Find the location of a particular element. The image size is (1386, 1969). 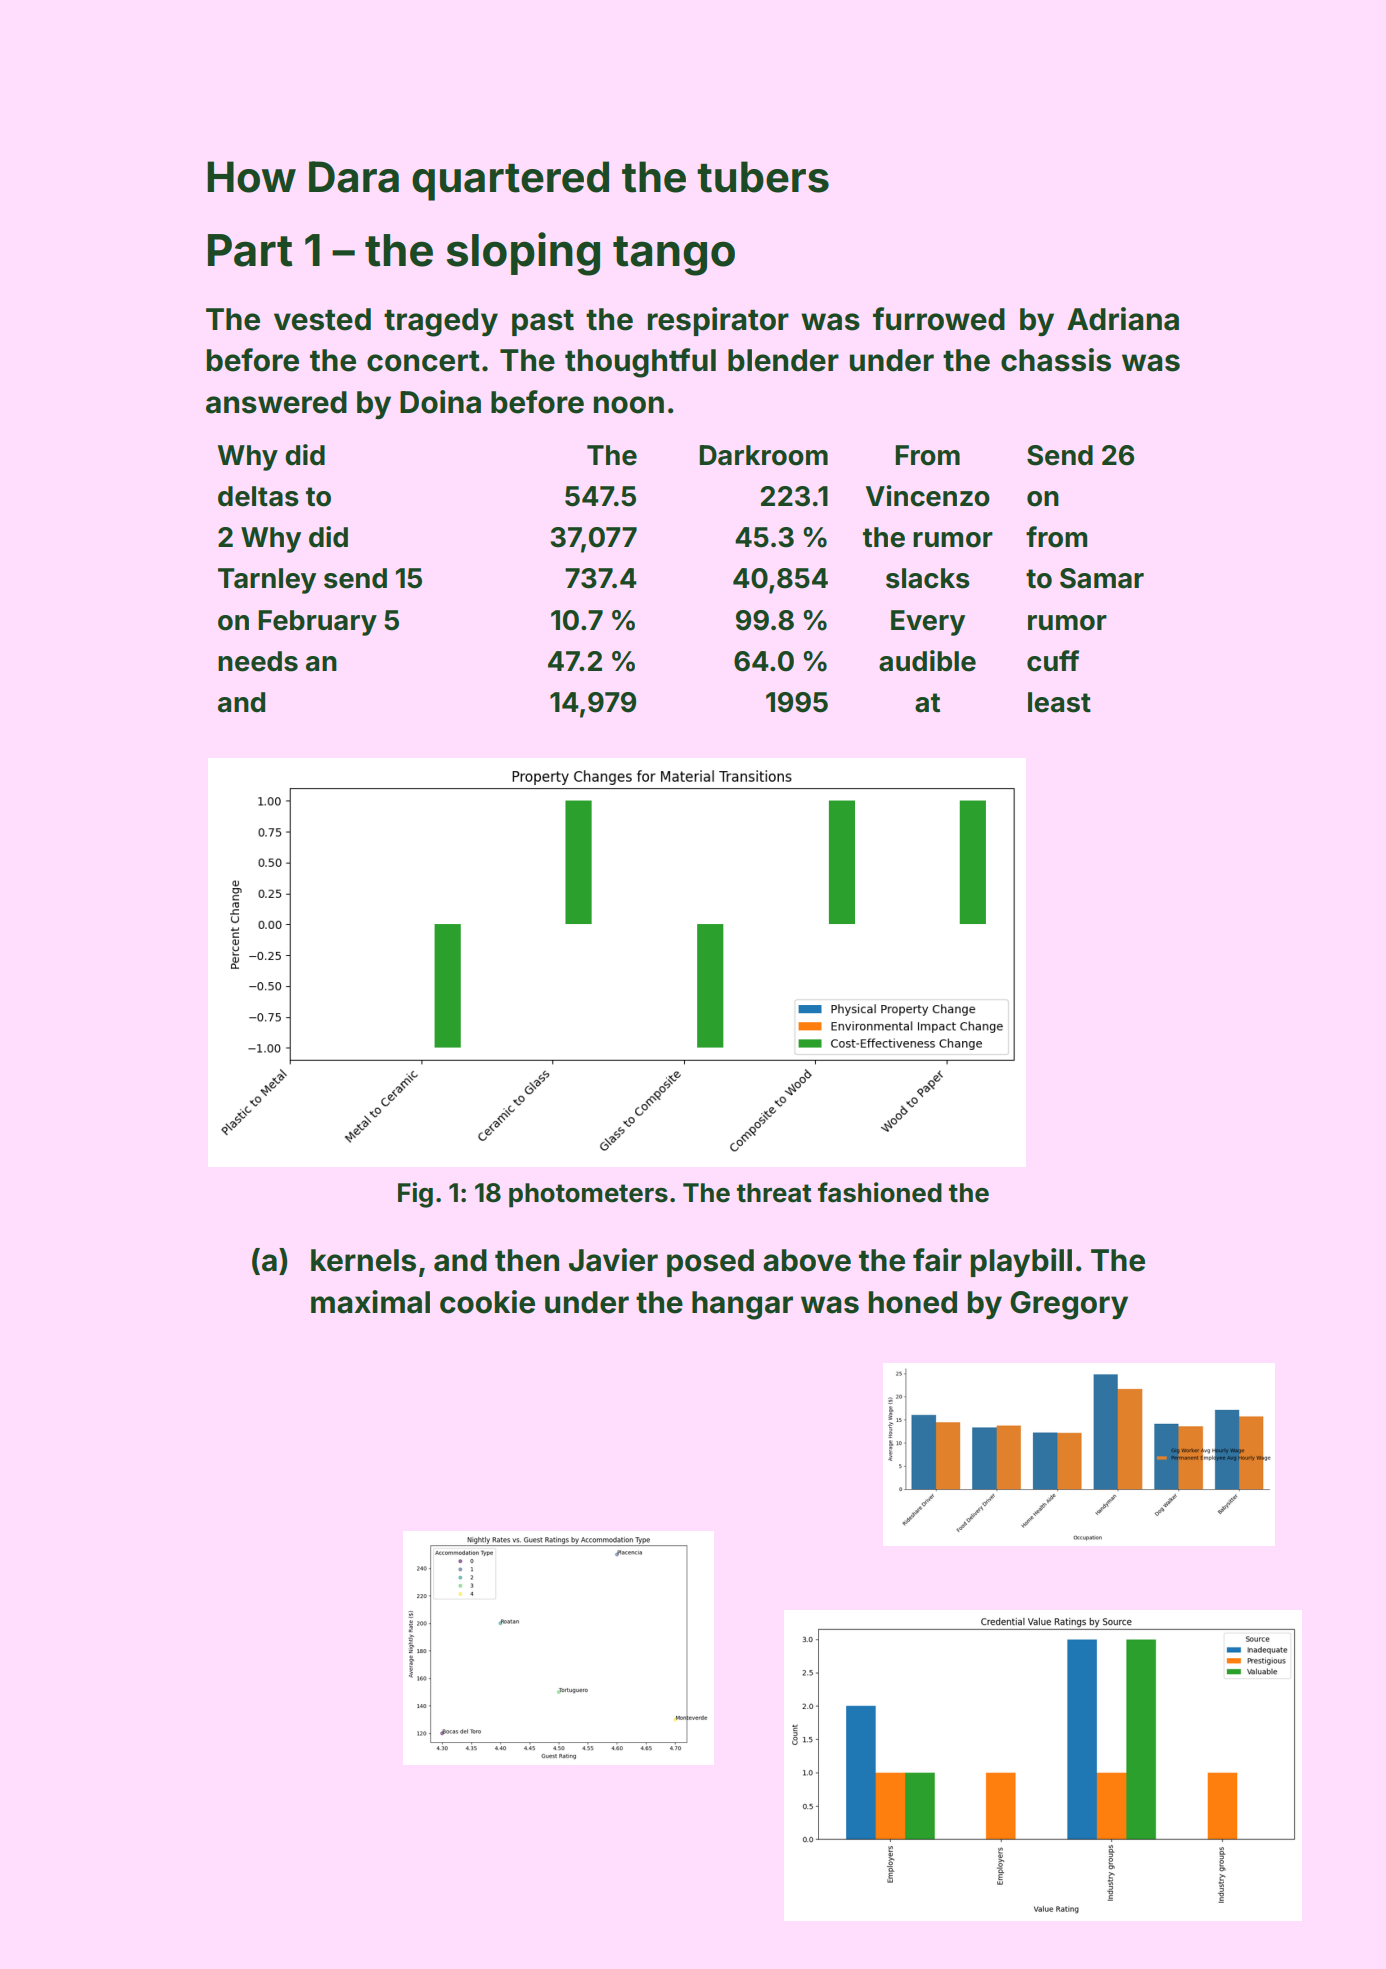

photometers is located at coordinates (588, 1195).
